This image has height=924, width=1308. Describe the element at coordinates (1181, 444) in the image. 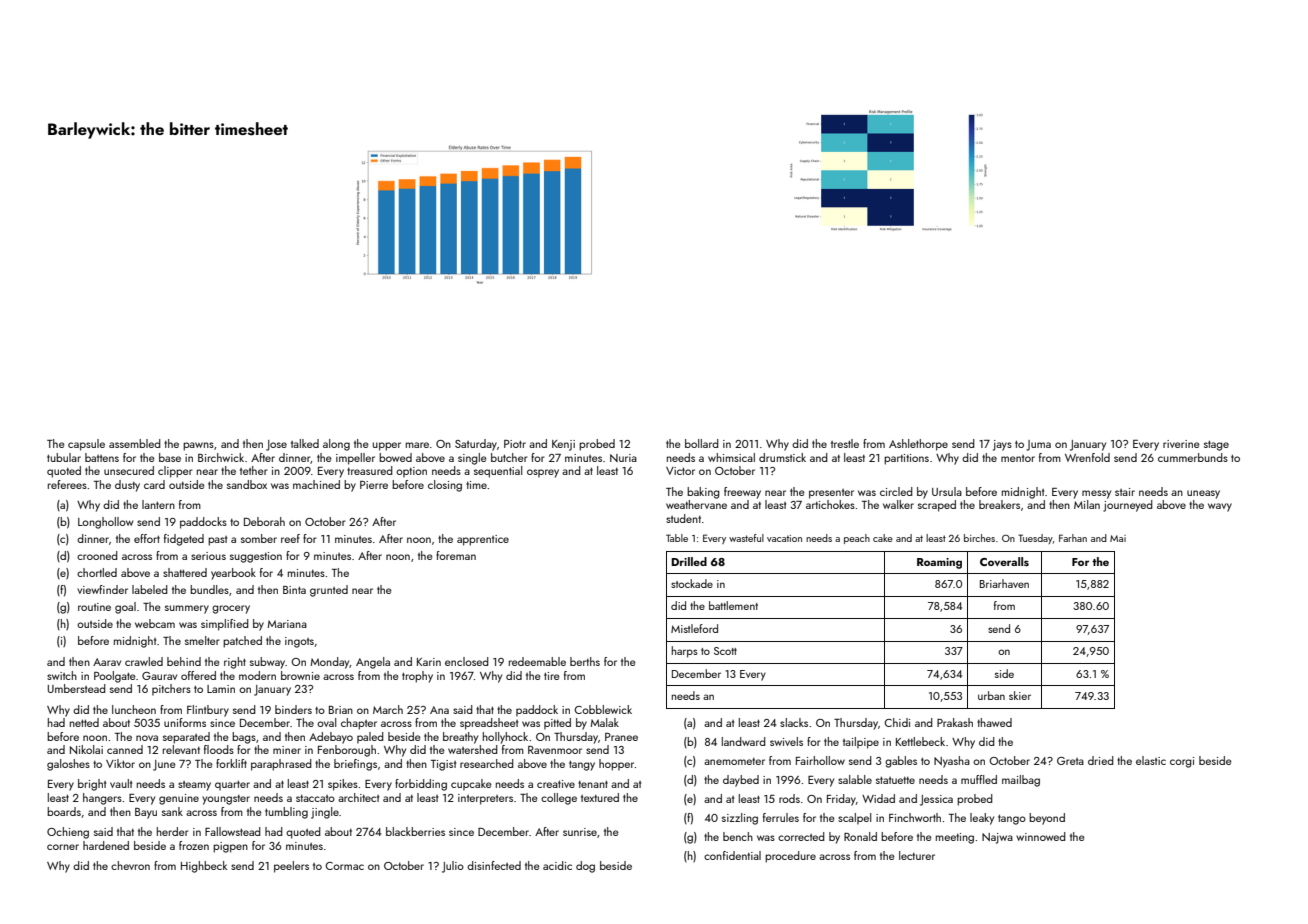

I see `riverine` at that location.
